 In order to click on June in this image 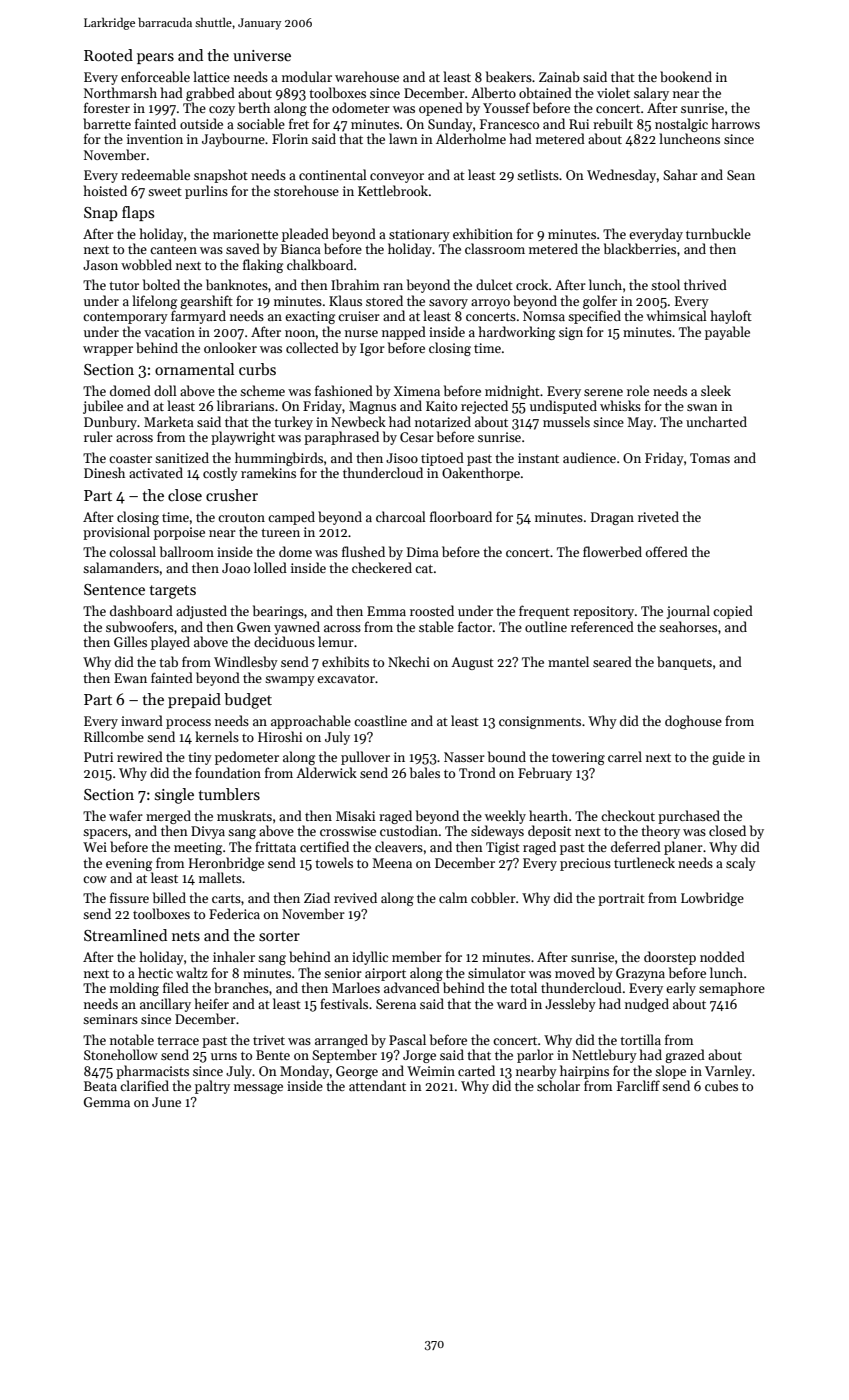, I will do `click(166, 1102)`.
